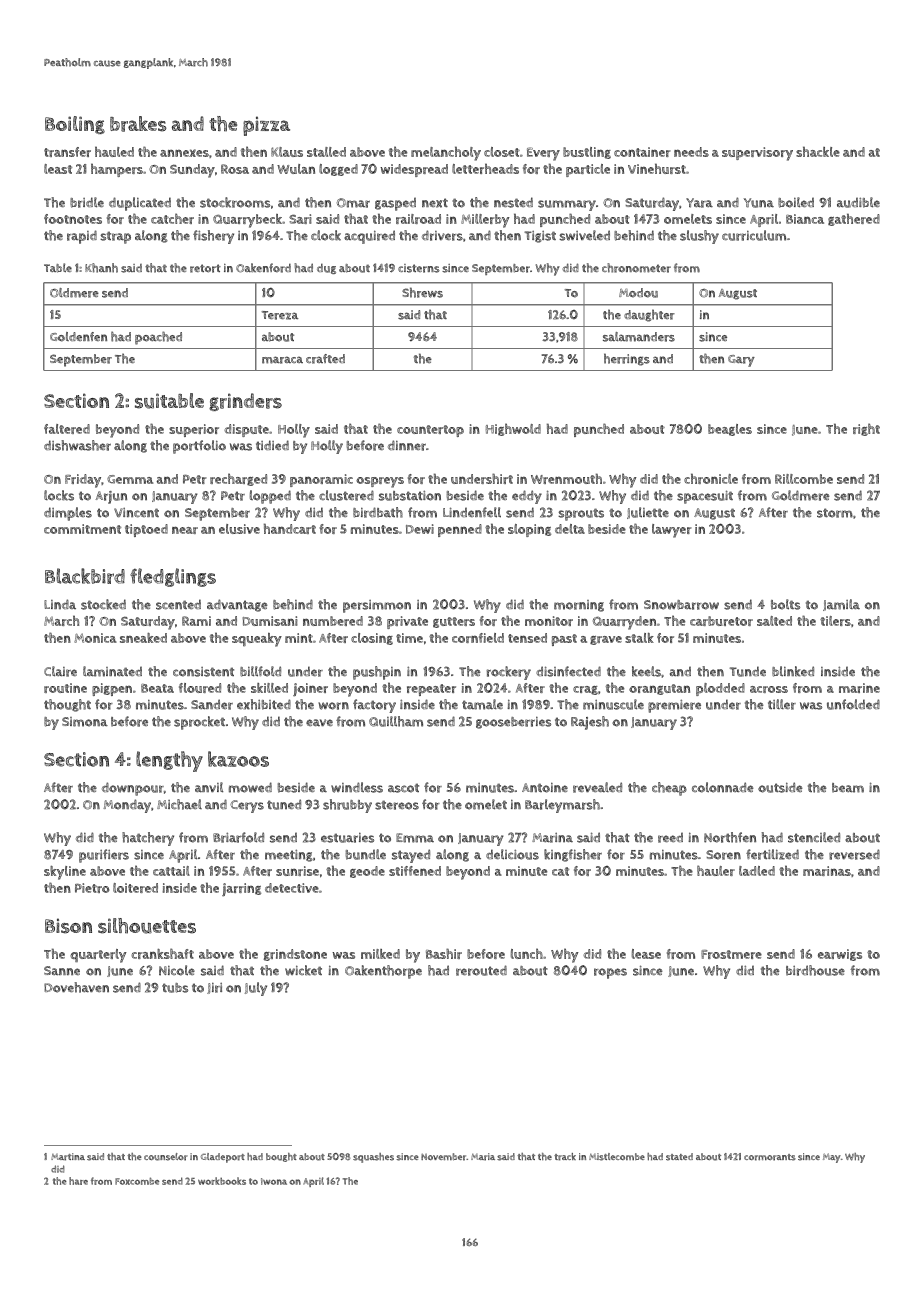  Describe the element at coordinates (397, 805) in the page. I see `stereos` at that location.
